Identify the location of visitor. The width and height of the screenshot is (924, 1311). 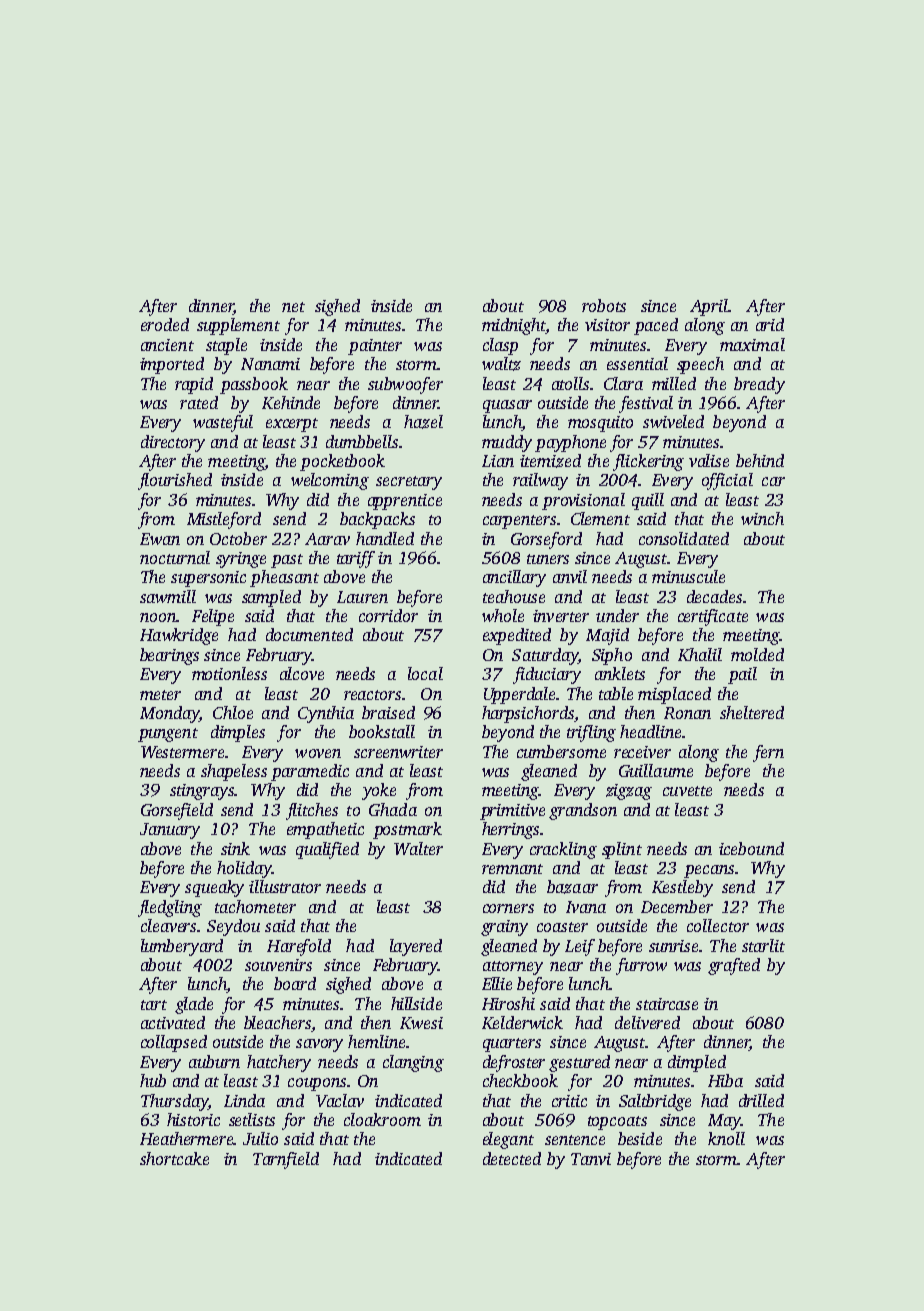
(607, 325).
